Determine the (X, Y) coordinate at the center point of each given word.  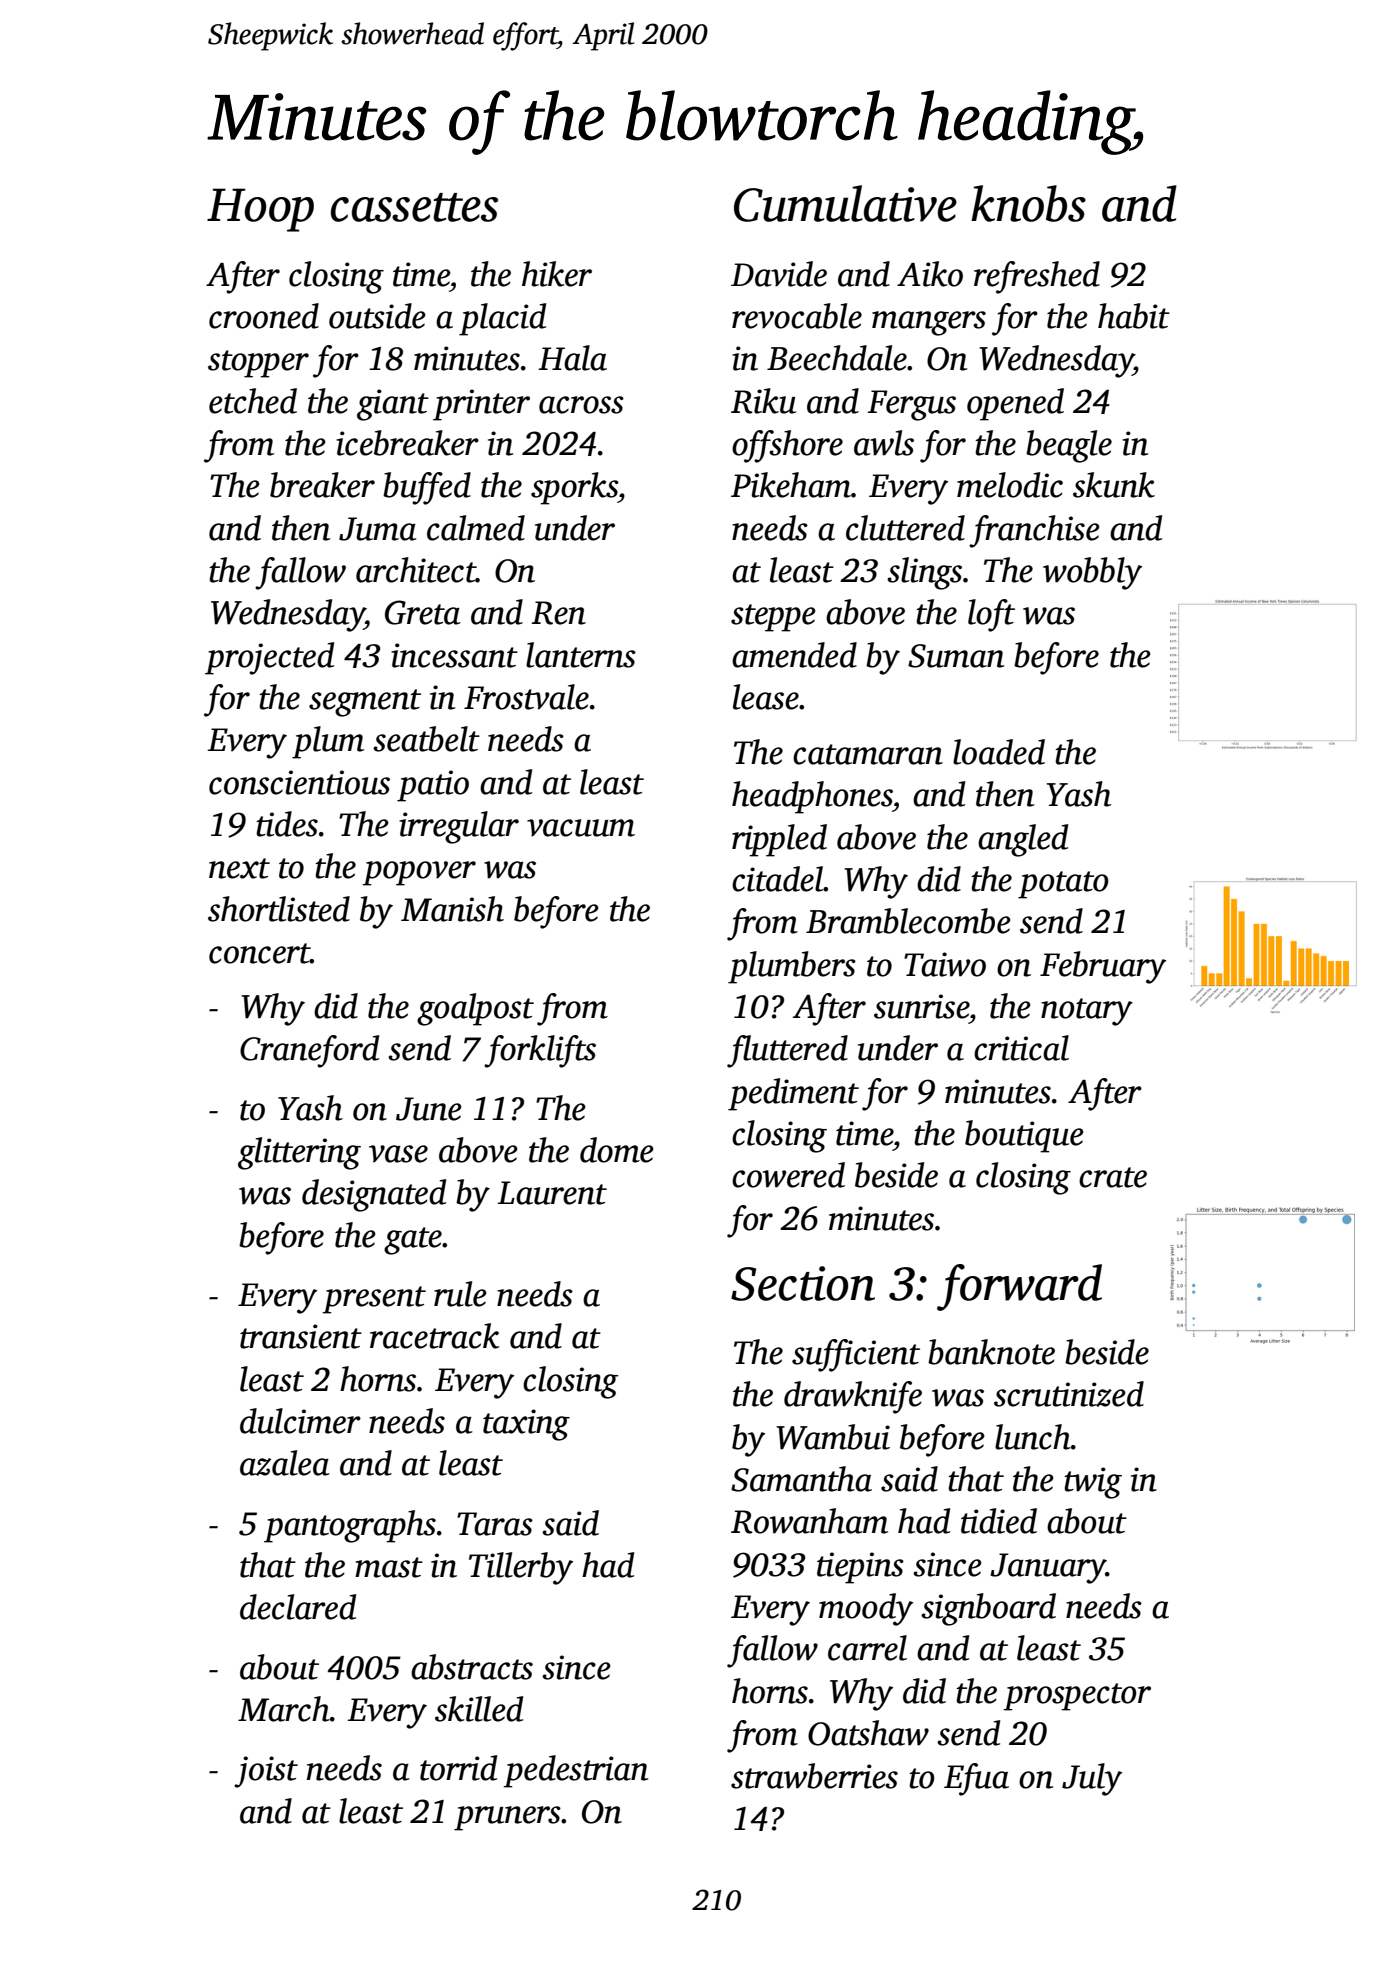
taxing (526, 1425)
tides (287, 824)
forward (1019, 1287)
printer (481, 405)
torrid (458, 1768)
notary (1087, 1012)
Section (803, 1283)
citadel (778, 879)
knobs (1028, 203)
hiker (557, 274)
